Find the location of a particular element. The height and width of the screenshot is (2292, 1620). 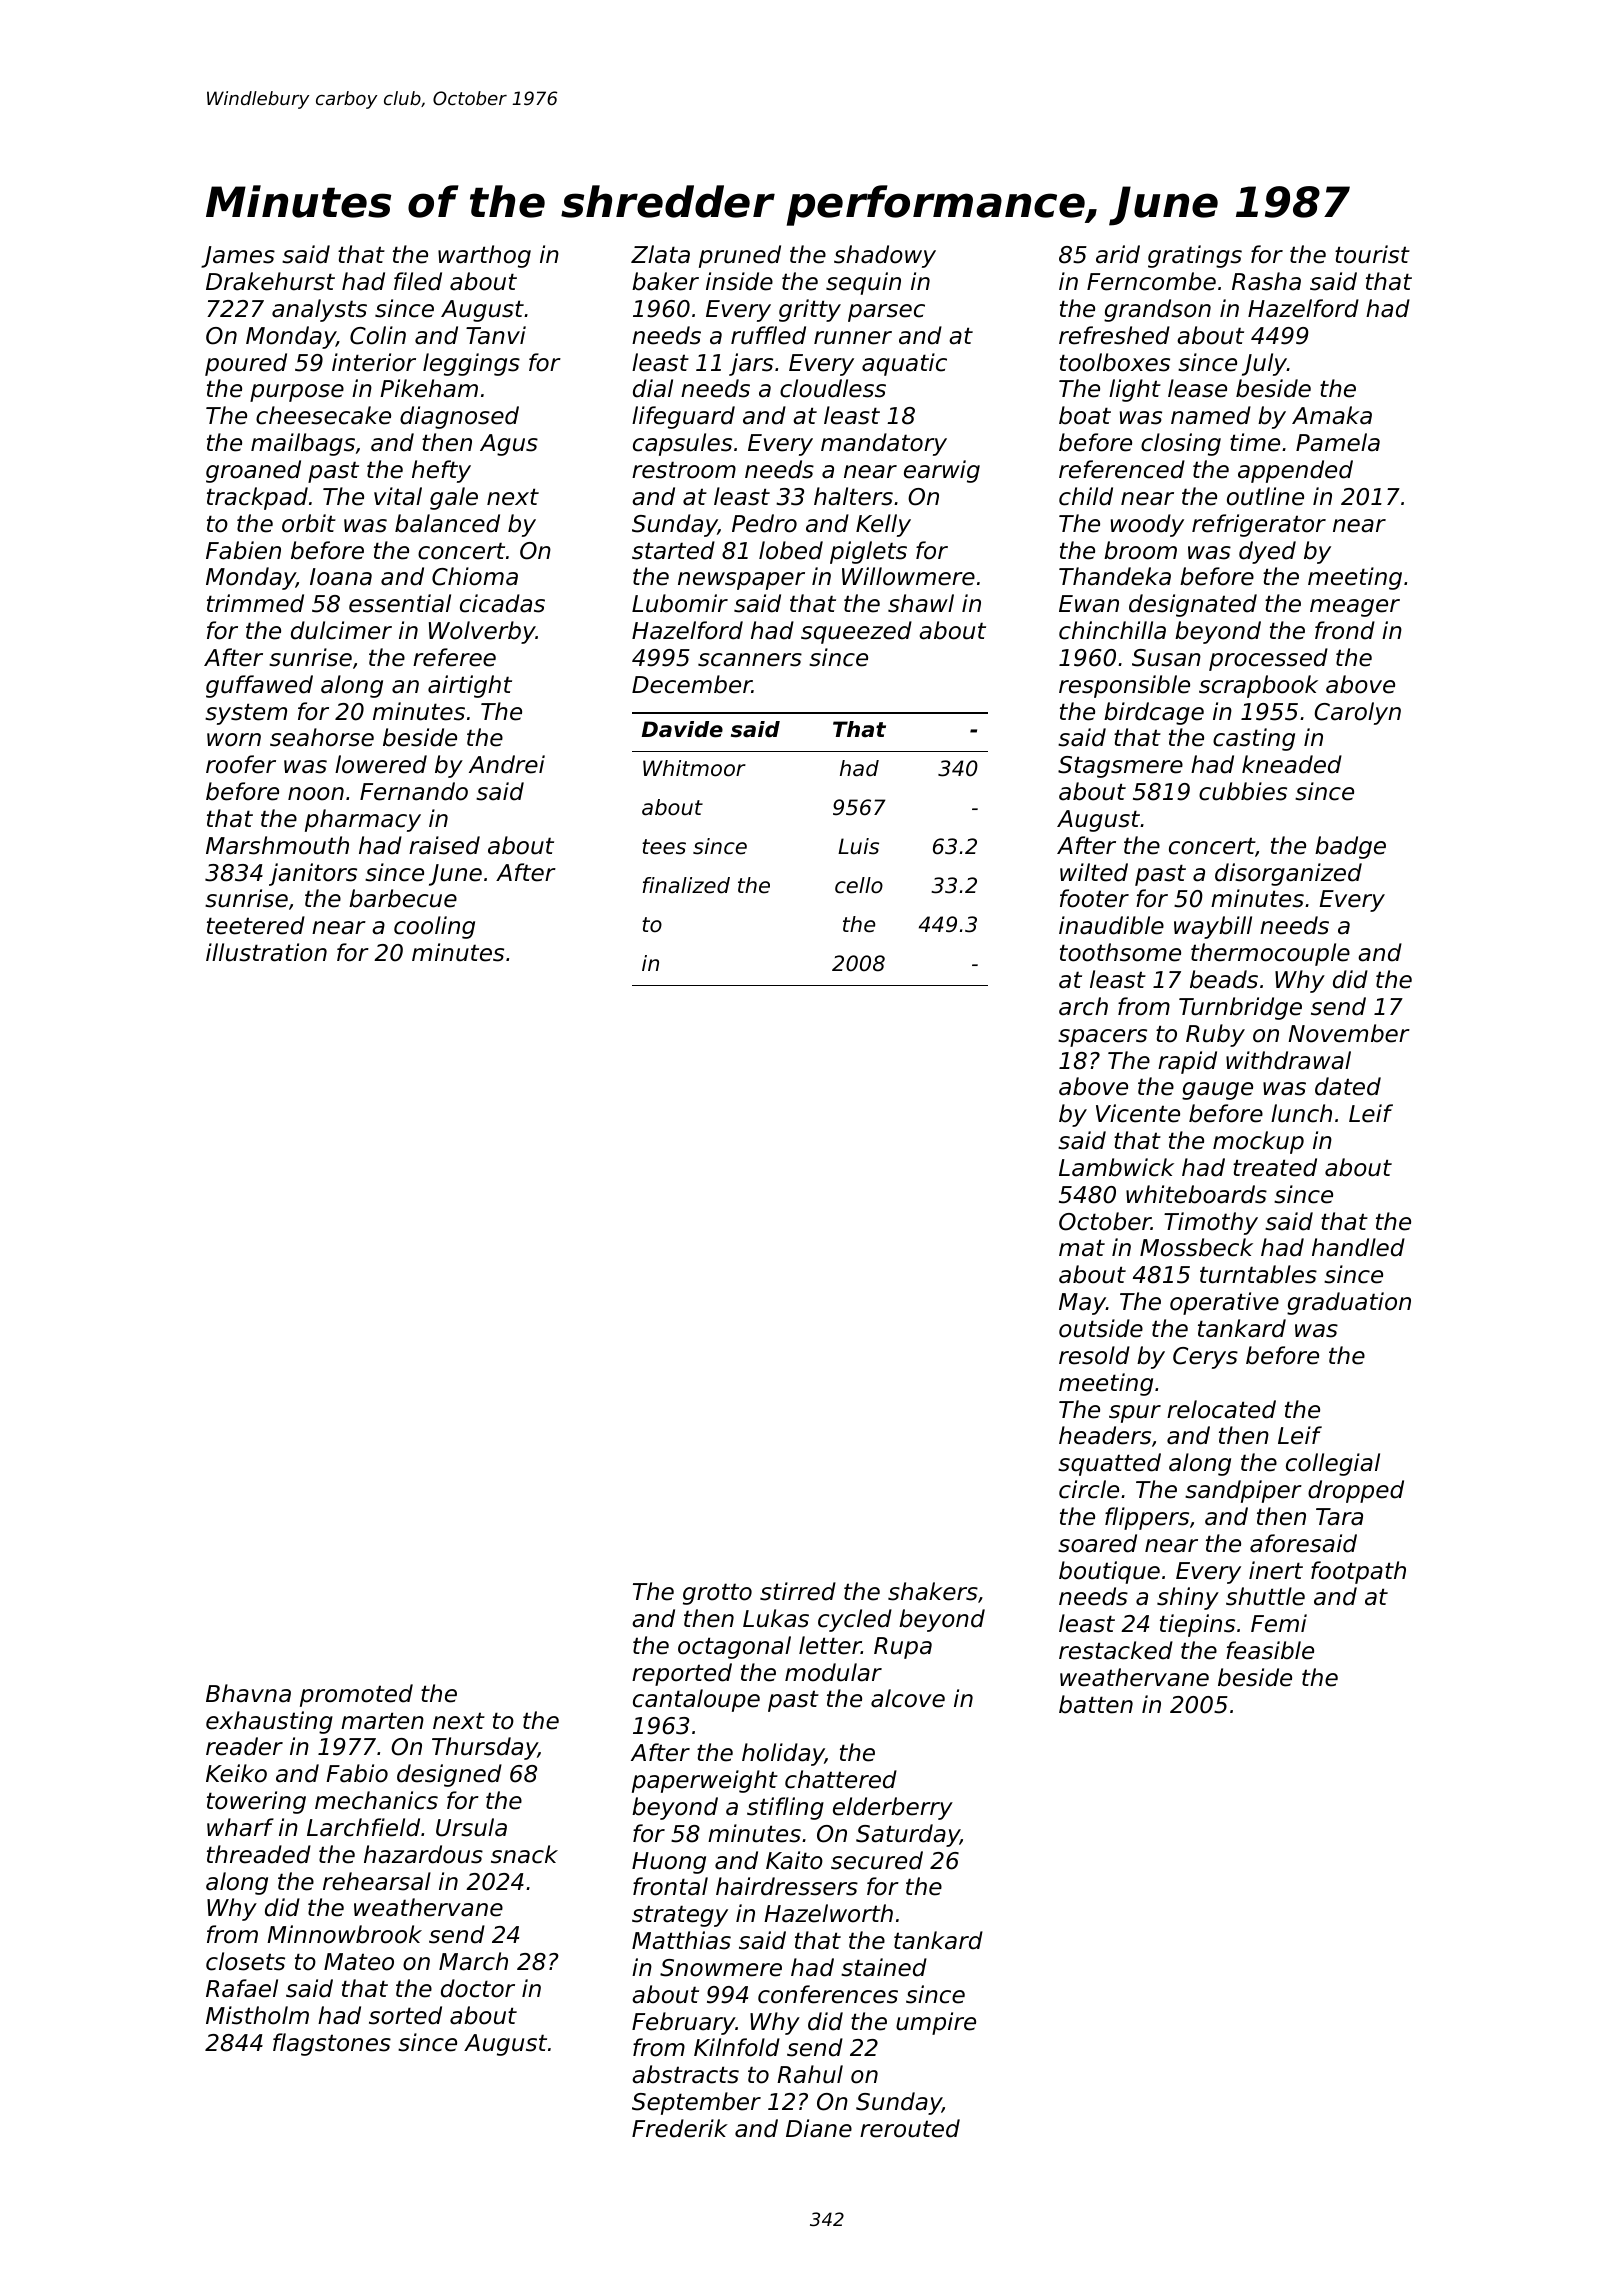

illustration is located at coordinates (266, 952).
